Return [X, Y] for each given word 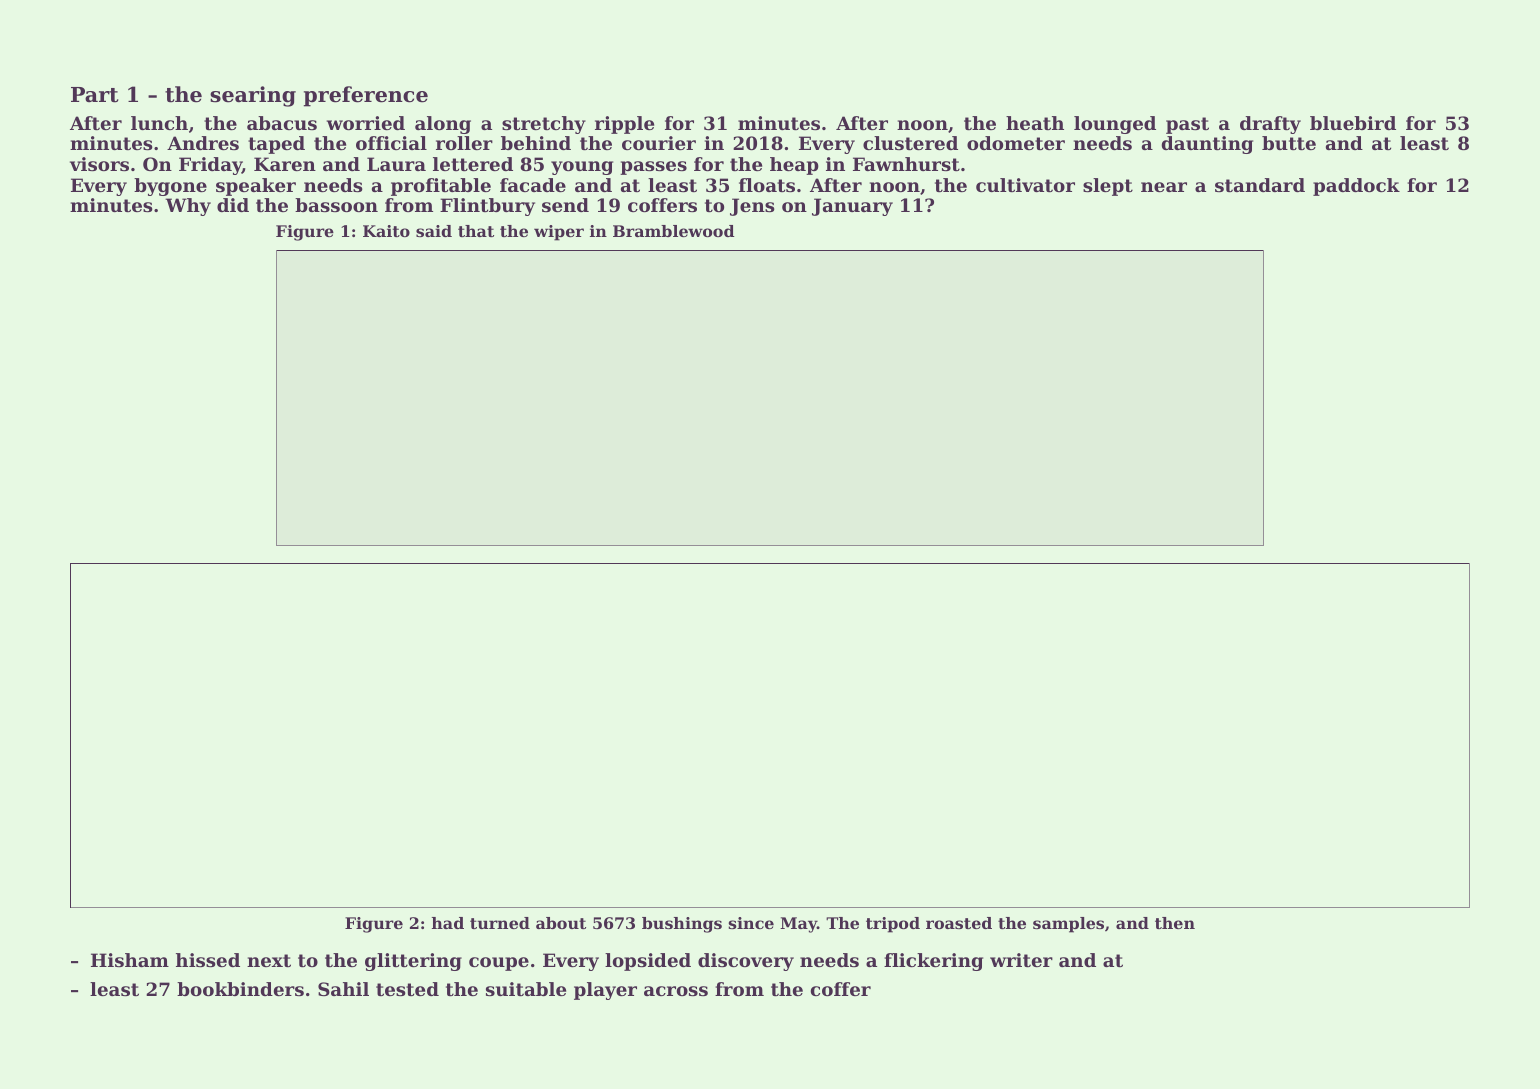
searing [253, 96]
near [1164, 187]
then [1175, 923]
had [448, 923]
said [434, 231]
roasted [959, 923]
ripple [624, 125]
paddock [1356, 187]
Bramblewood [673, 231]
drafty [1270, 125]
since [751, 923]
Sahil [343, 989]
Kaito [386, 231]
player [605, 991]
